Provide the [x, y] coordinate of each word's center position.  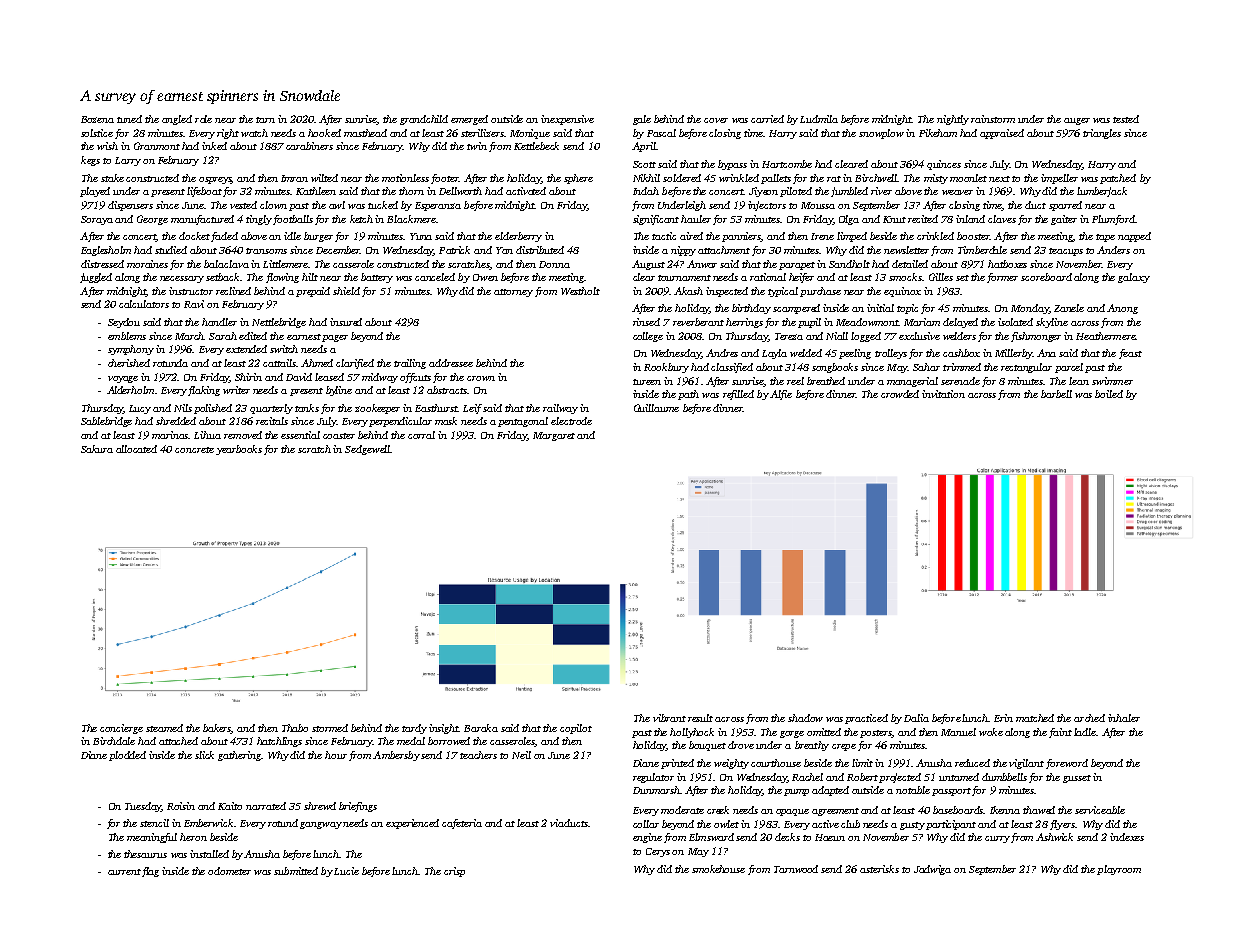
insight [444, 729]
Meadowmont [867, 322]
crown [481, 378]
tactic [664, 236]
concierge [121, 729]
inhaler [1124, 718]
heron [193, 837]
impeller [1059, 179]
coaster [339, 436]
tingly [259, 220]
